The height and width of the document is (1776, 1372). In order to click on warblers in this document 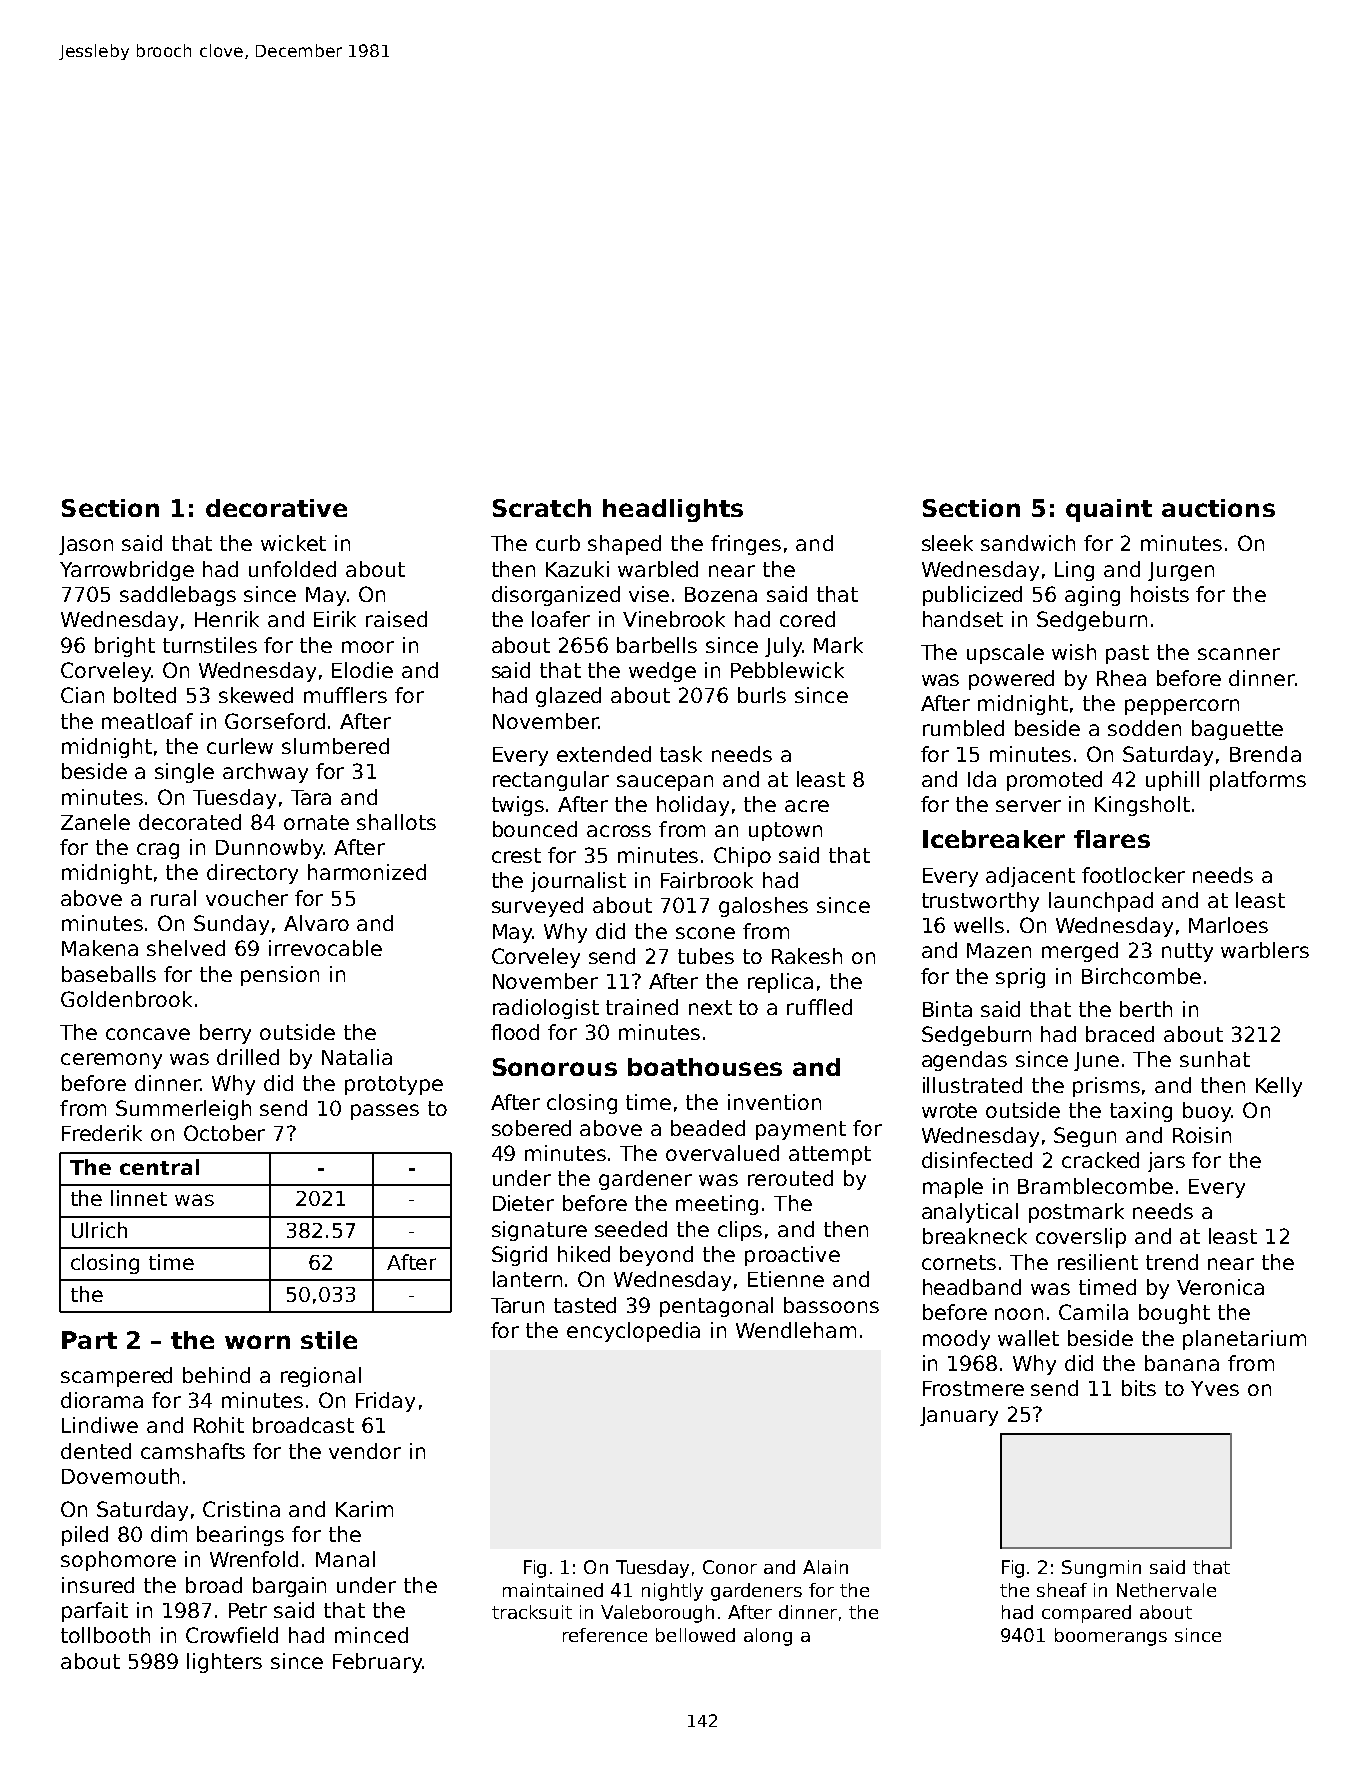, I will do `click(1265, 950)`.
